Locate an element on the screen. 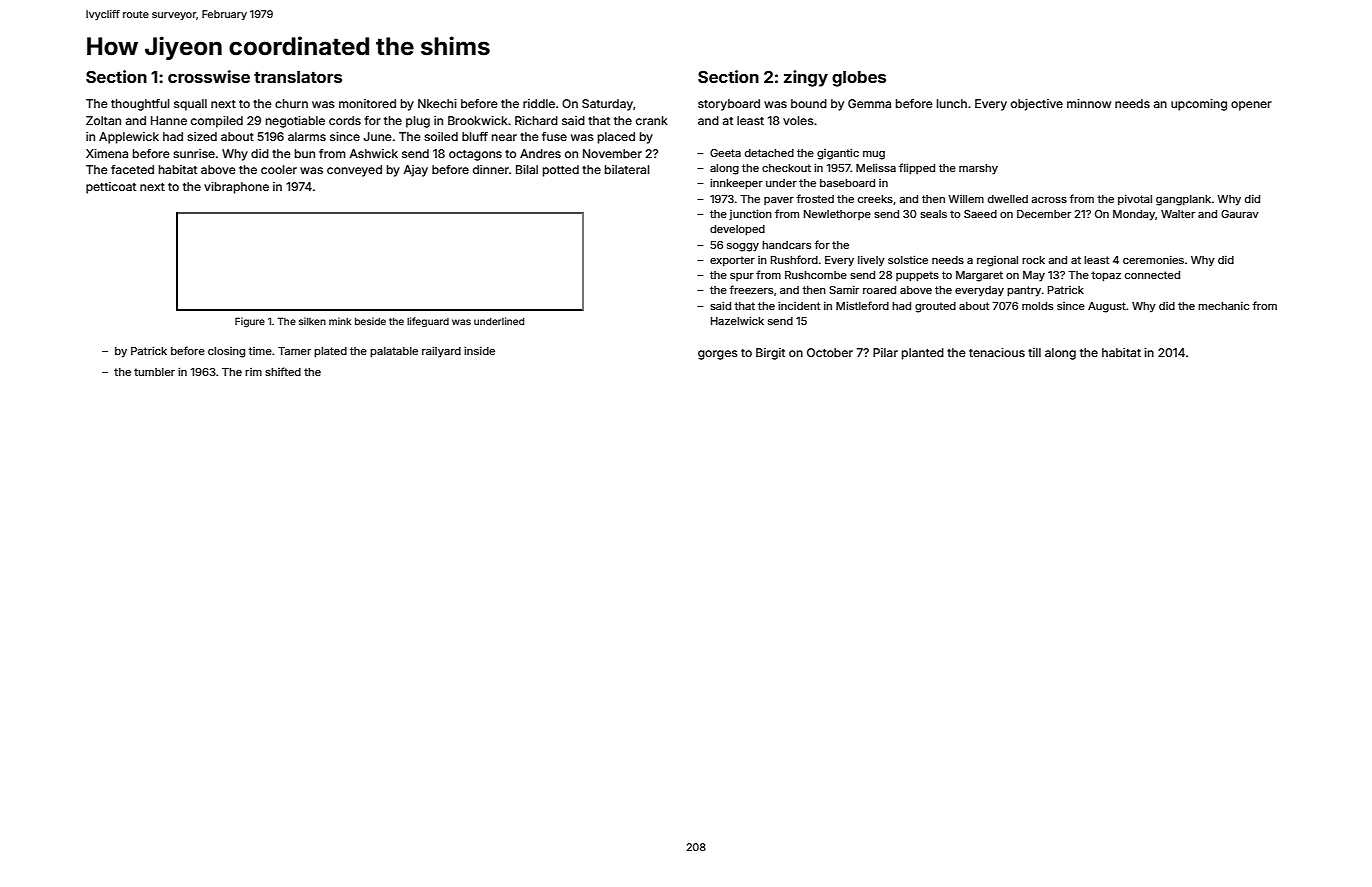 The height and width of the screenshot is (887, 1372). exporter is located at coordinates (732, 261).
